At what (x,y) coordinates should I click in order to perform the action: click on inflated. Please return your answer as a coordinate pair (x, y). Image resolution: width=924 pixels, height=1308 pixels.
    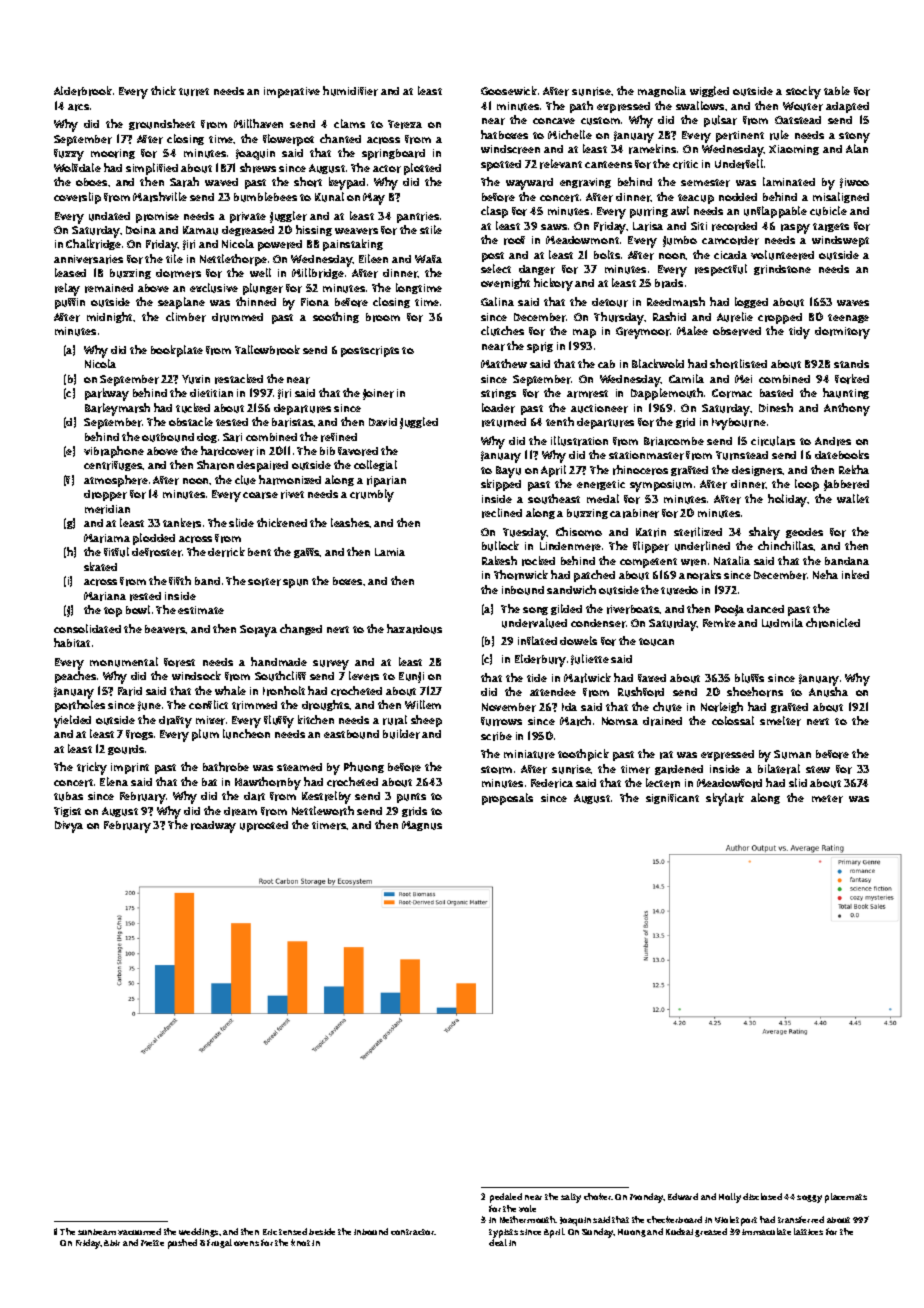
    Looking at the image, I should click on (537, 640).
